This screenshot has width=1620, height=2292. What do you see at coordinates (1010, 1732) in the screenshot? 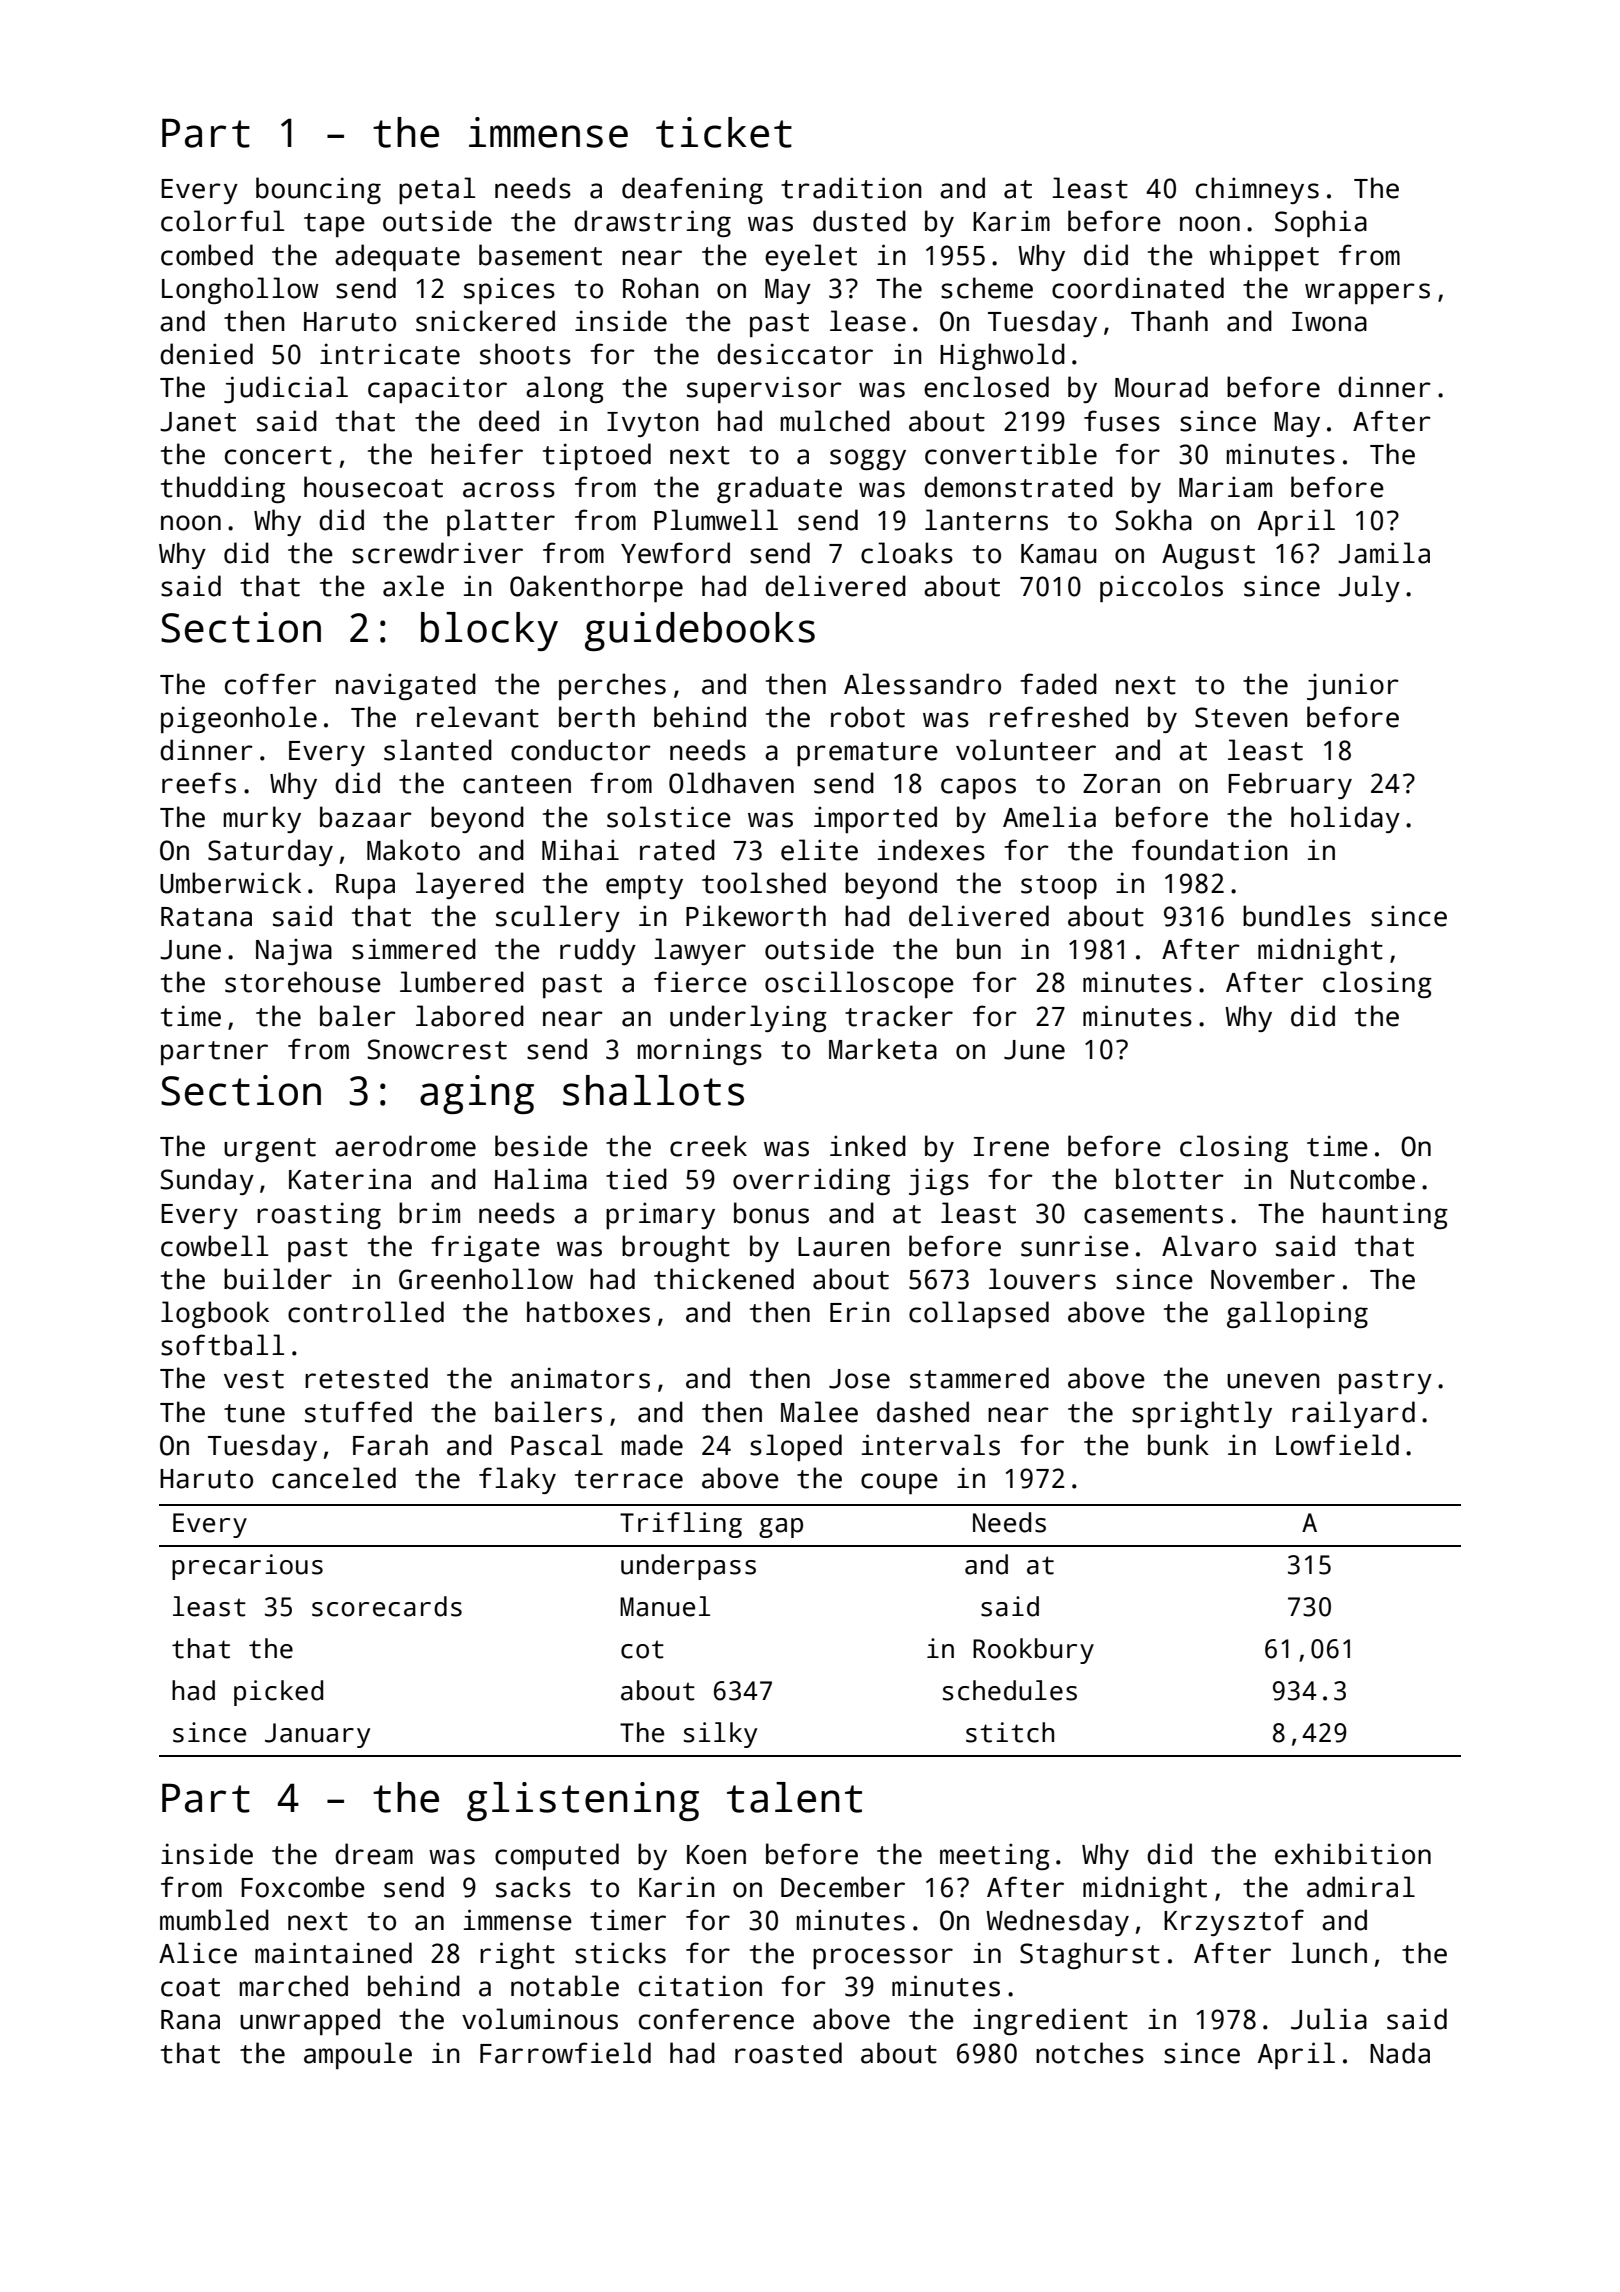
I see `stitch` at bounding box center [1010, 1732].
